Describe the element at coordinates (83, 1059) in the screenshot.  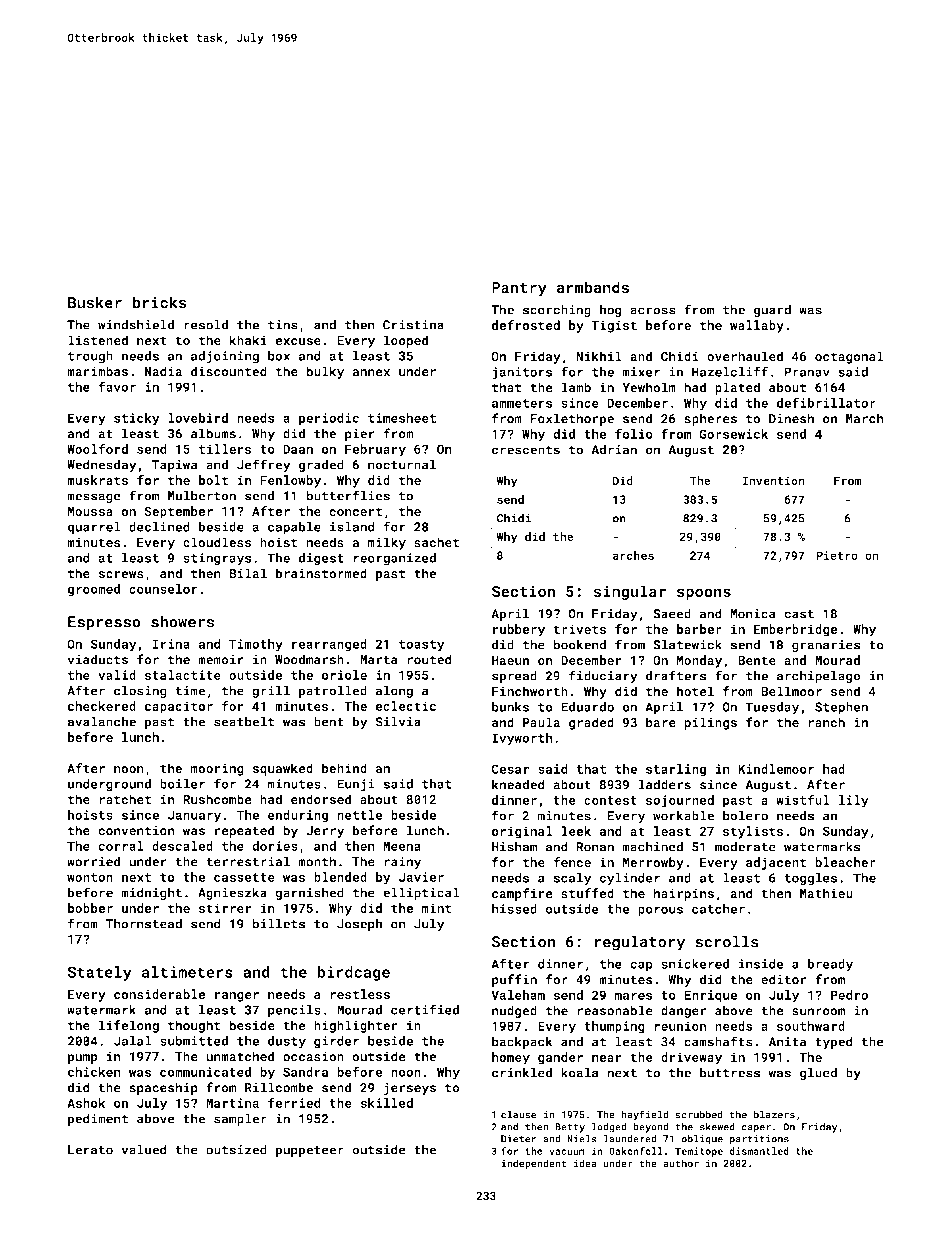
I see `pump` at that location.
